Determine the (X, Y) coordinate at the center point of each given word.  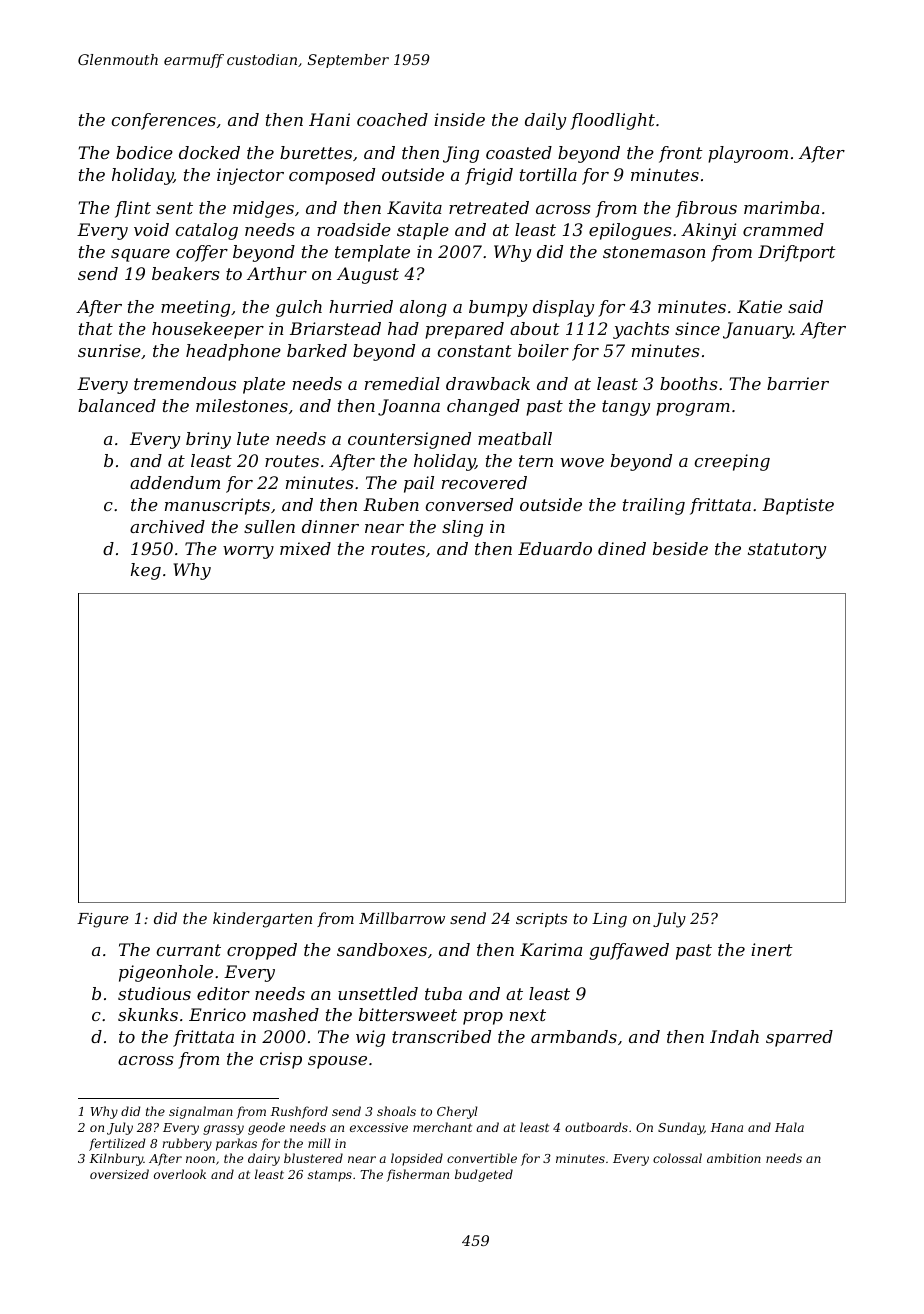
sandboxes (382, 949)
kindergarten (262, 920)
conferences (164, 121)
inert (772, 949)
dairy (264, 1159)
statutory (787, 551)
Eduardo (555, 548)
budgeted (484, 1175)
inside (459, 119)
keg (146, 571)
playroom (748, 154)
